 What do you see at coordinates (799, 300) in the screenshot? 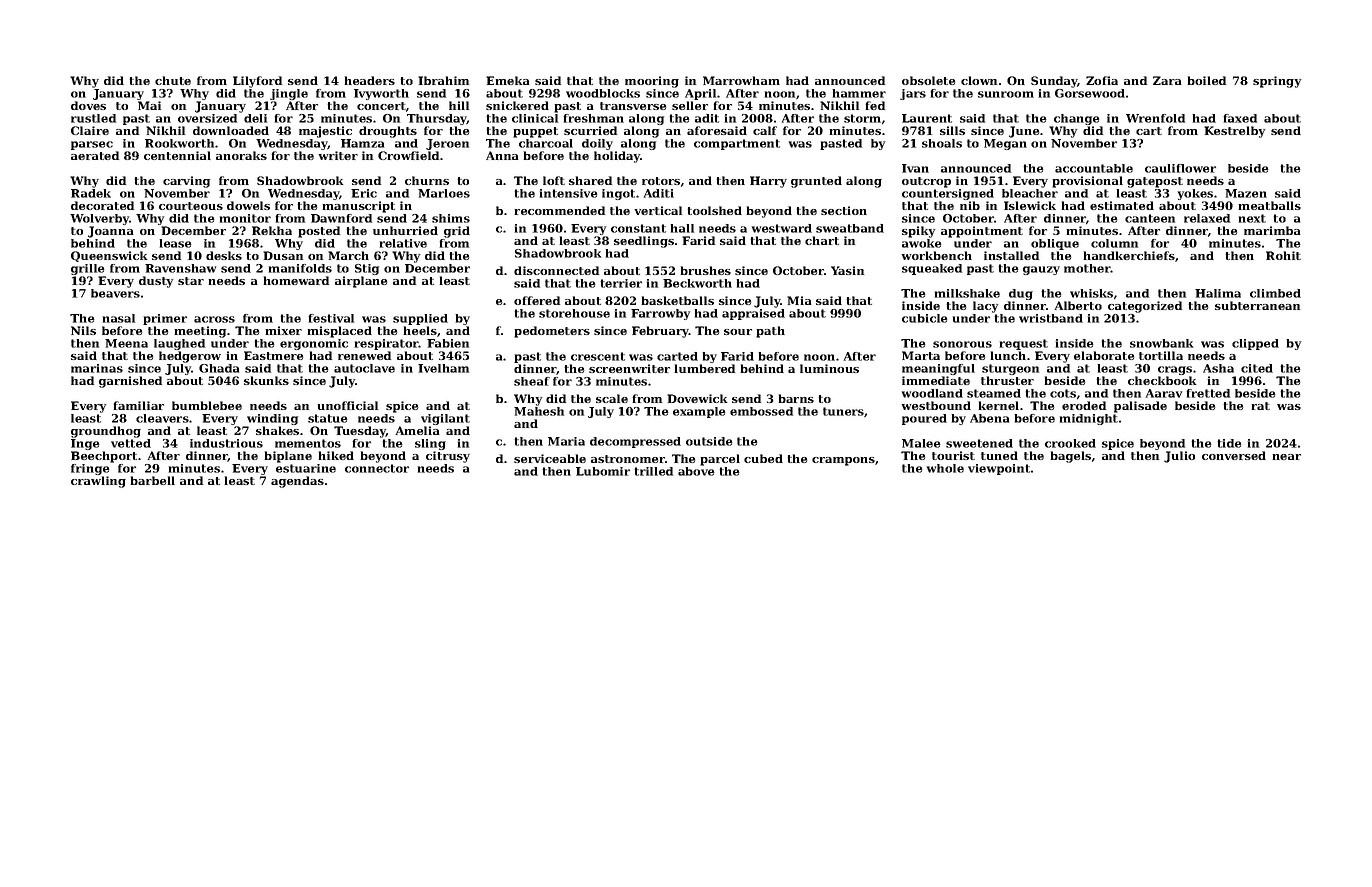
I see `Mia` at bounding box center [799, 300].
